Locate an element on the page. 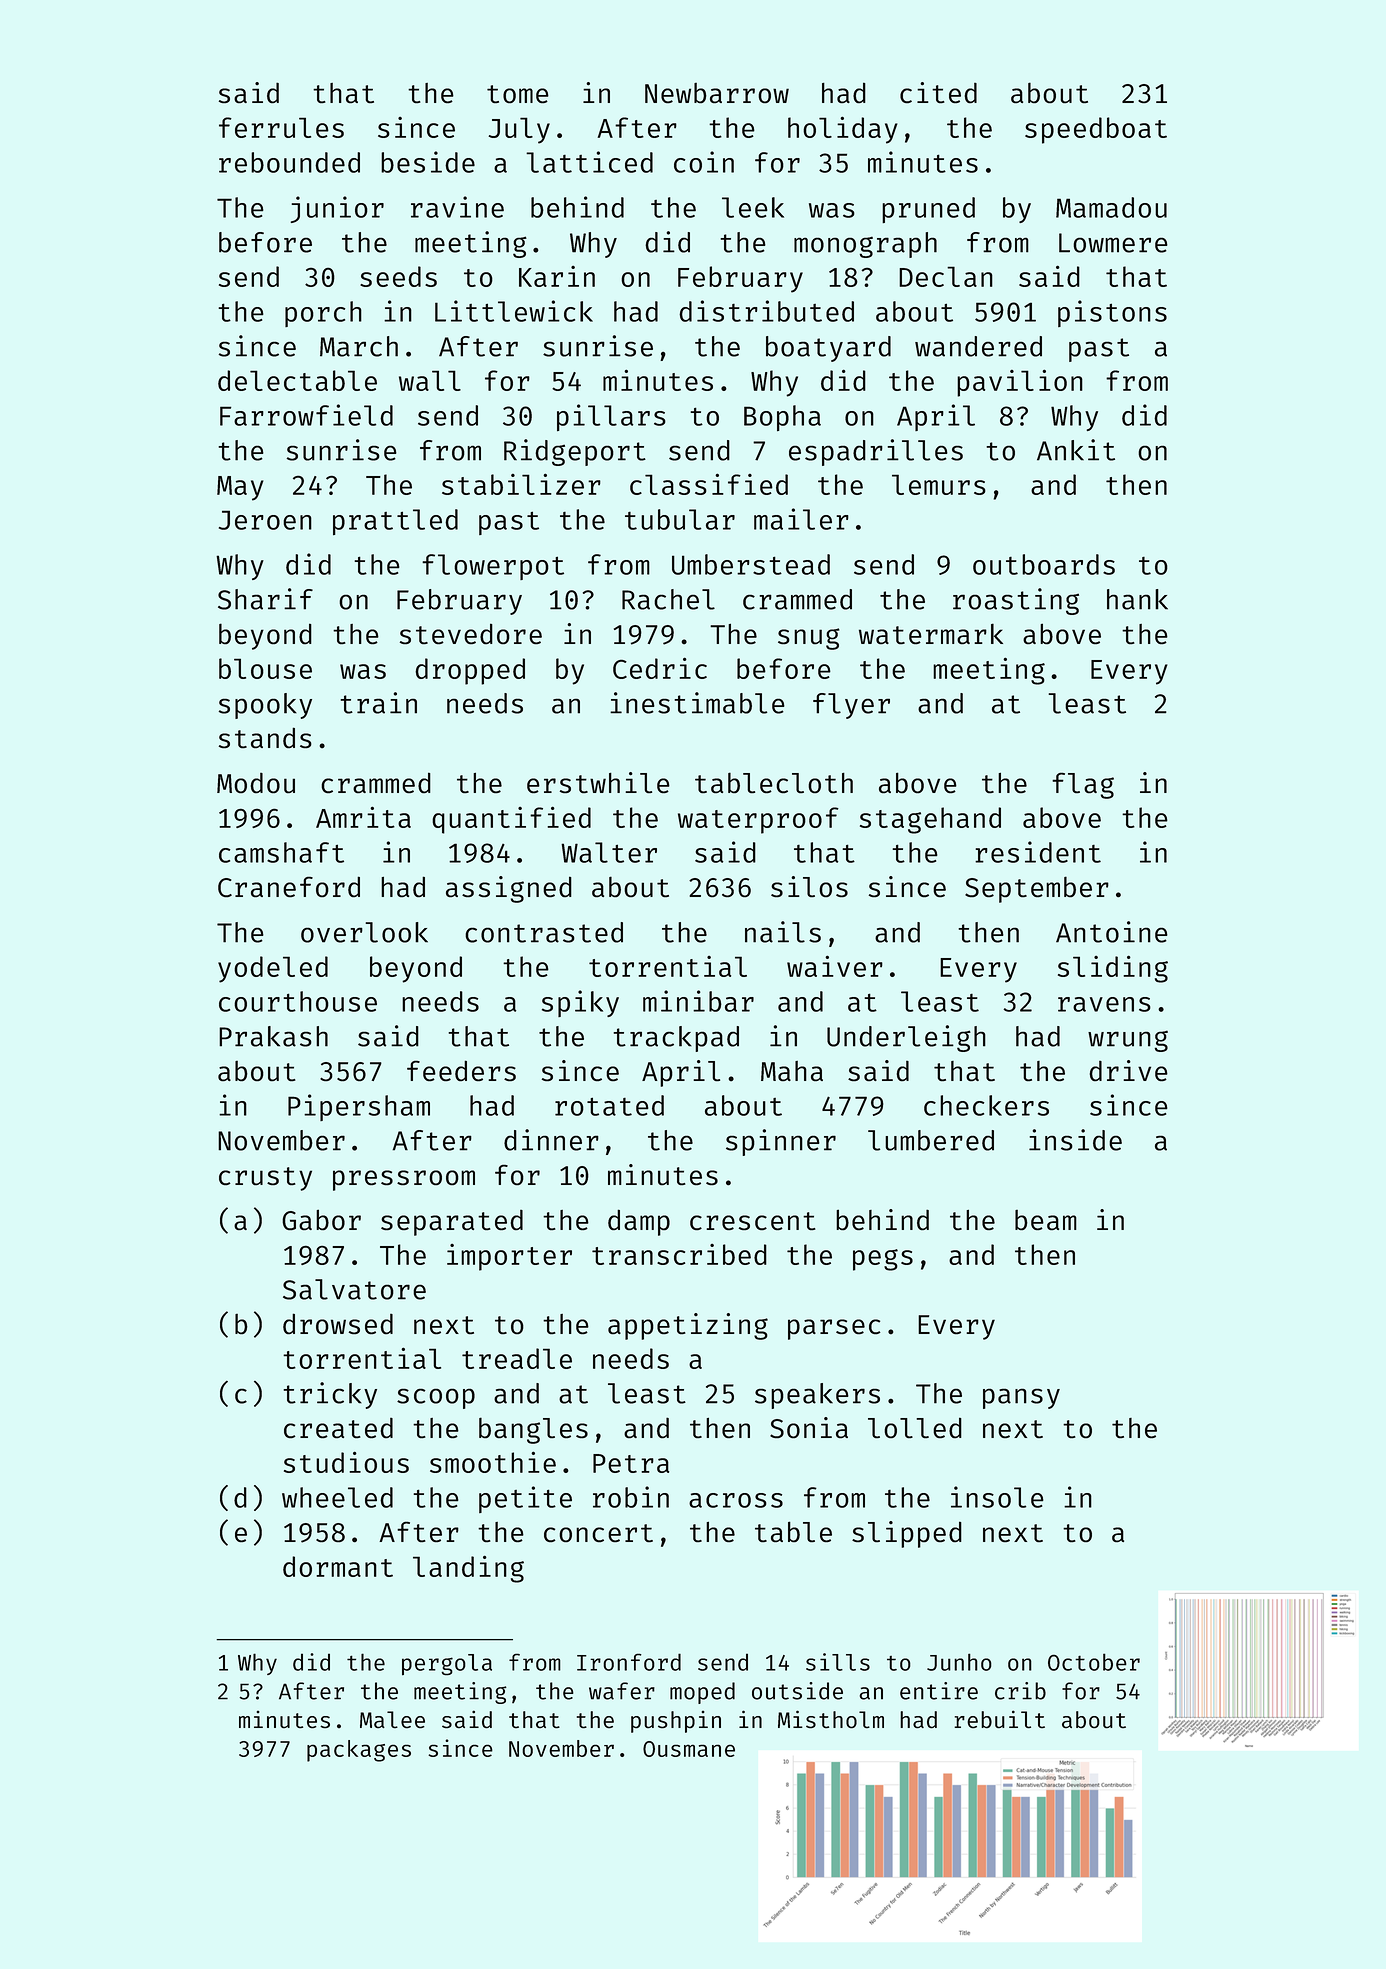 This image has width=1386, height=1969. cited is located at coordinates (938, 93).
